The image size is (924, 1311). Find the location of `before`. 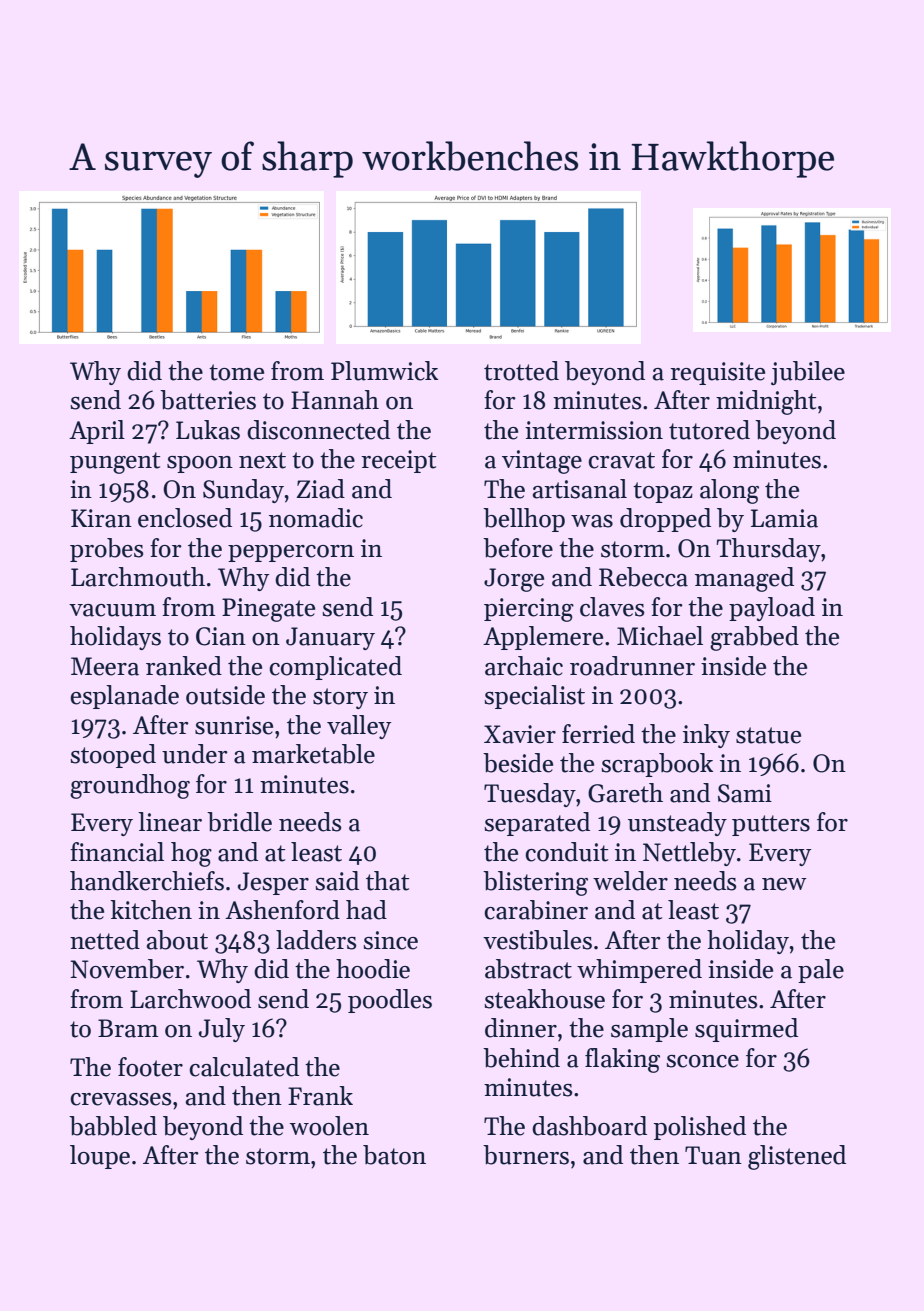

before is located at coordinates (518, 548).
